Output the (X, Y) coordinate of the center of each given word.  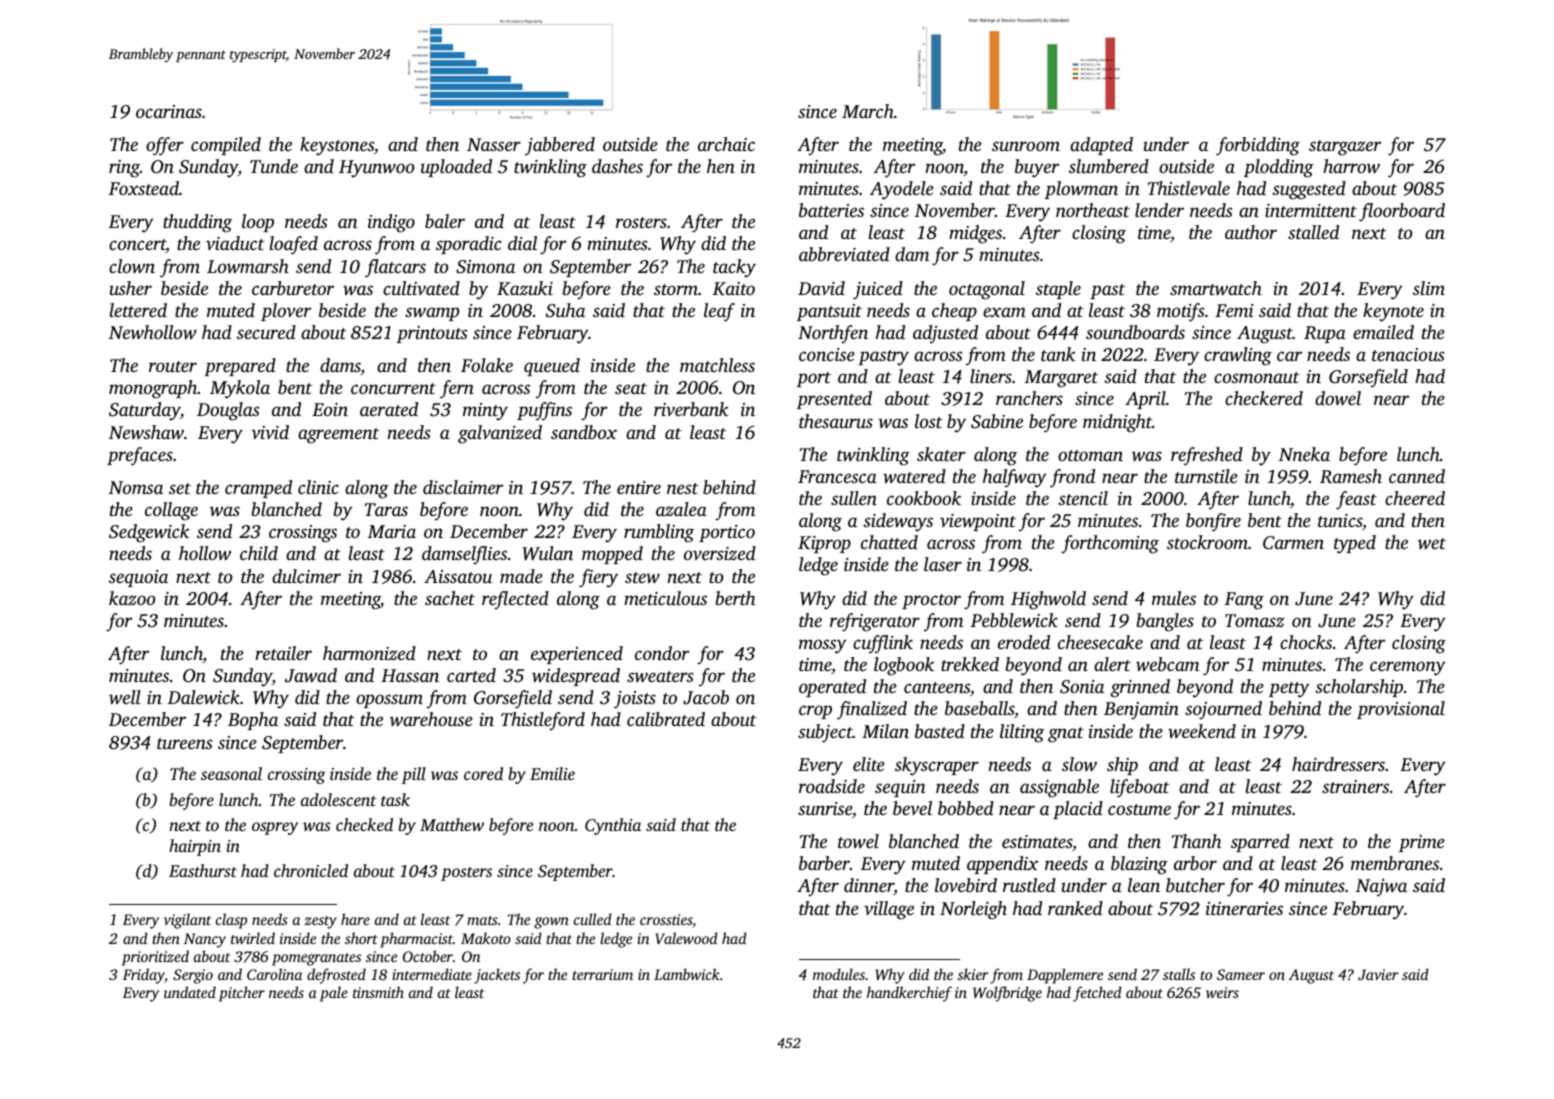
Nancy (205, 940)
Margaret (1061, 379)
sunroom (1026, 146)
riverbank (691, 409)
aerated (389, 409)
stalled (1313, 232)
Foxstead (144, 188)
